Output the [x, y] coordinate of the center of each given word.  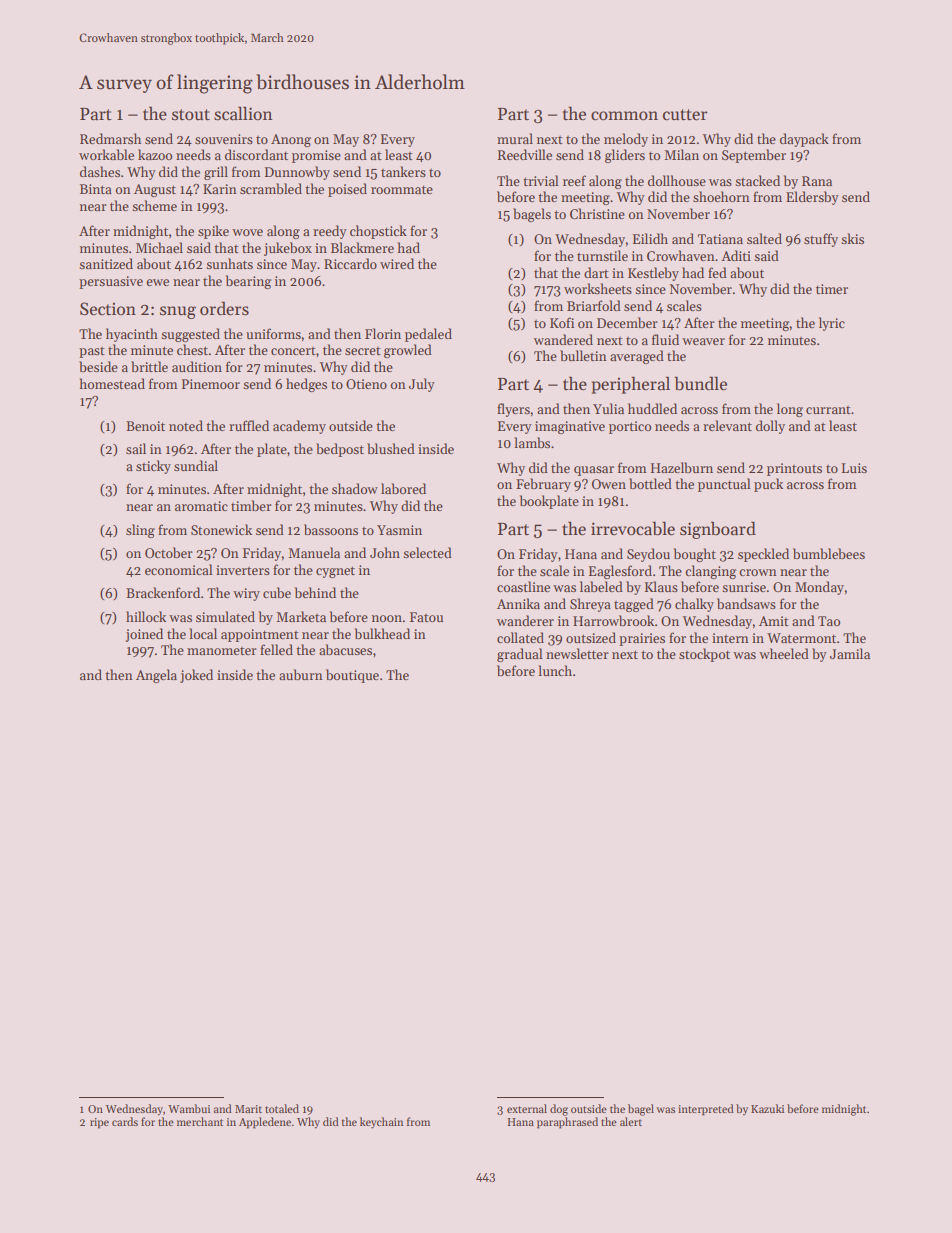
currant [828, 410]
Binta [96, 189]
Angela [156, 676]
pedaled [428, 335]
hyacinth [132, 335]
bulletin [583, 355]
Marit [248, 1109]
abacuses [345, 649]
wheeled [784, 653]
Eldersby [812, 198]
